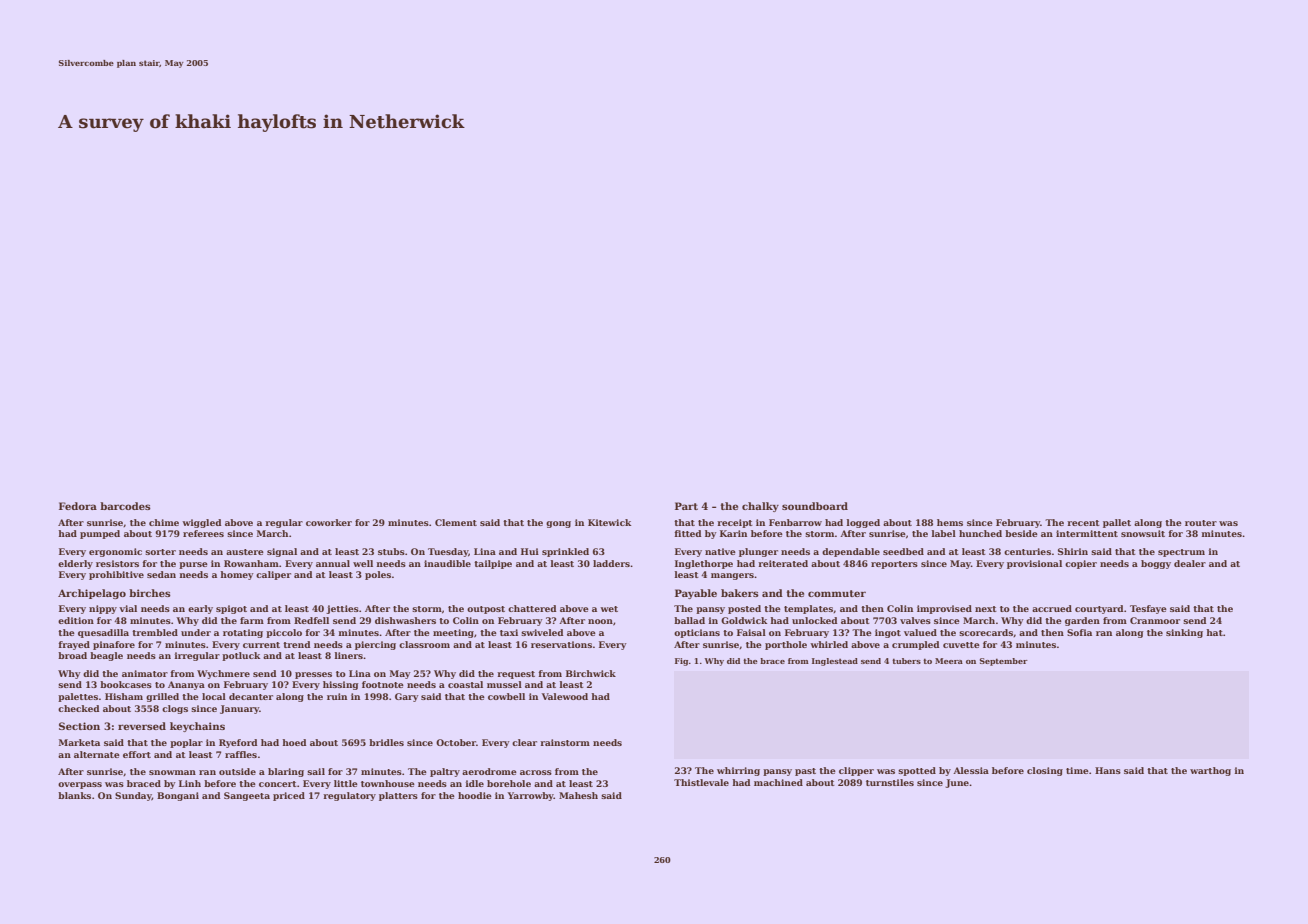  Describe the element at coordinates (1108, 770) in the screenshot. I see `Hans` at that location.
